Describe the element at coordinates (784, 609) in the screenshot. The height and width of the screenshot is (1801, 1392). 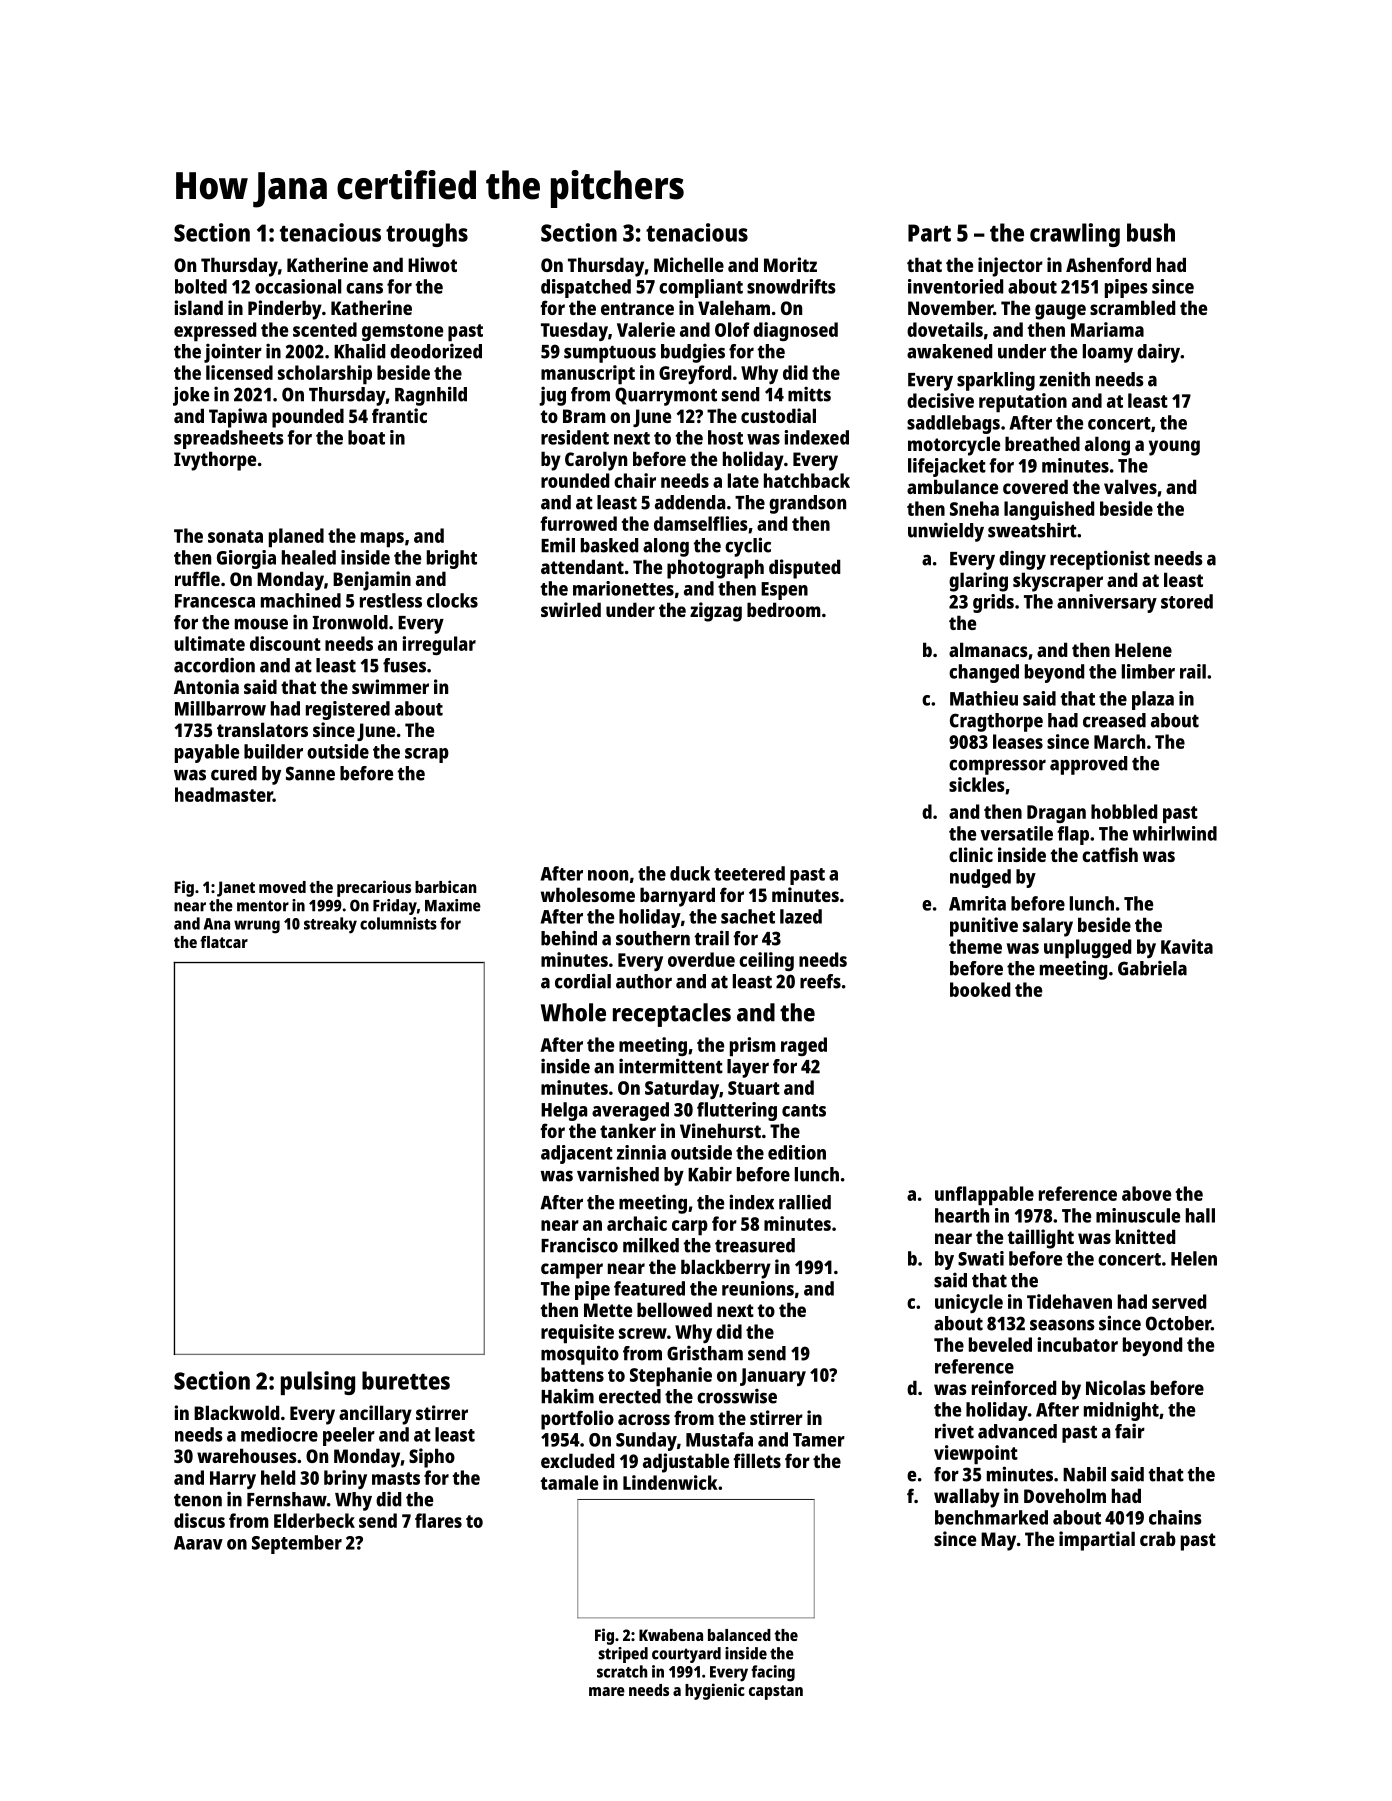
I see `bedroom` at that location.
